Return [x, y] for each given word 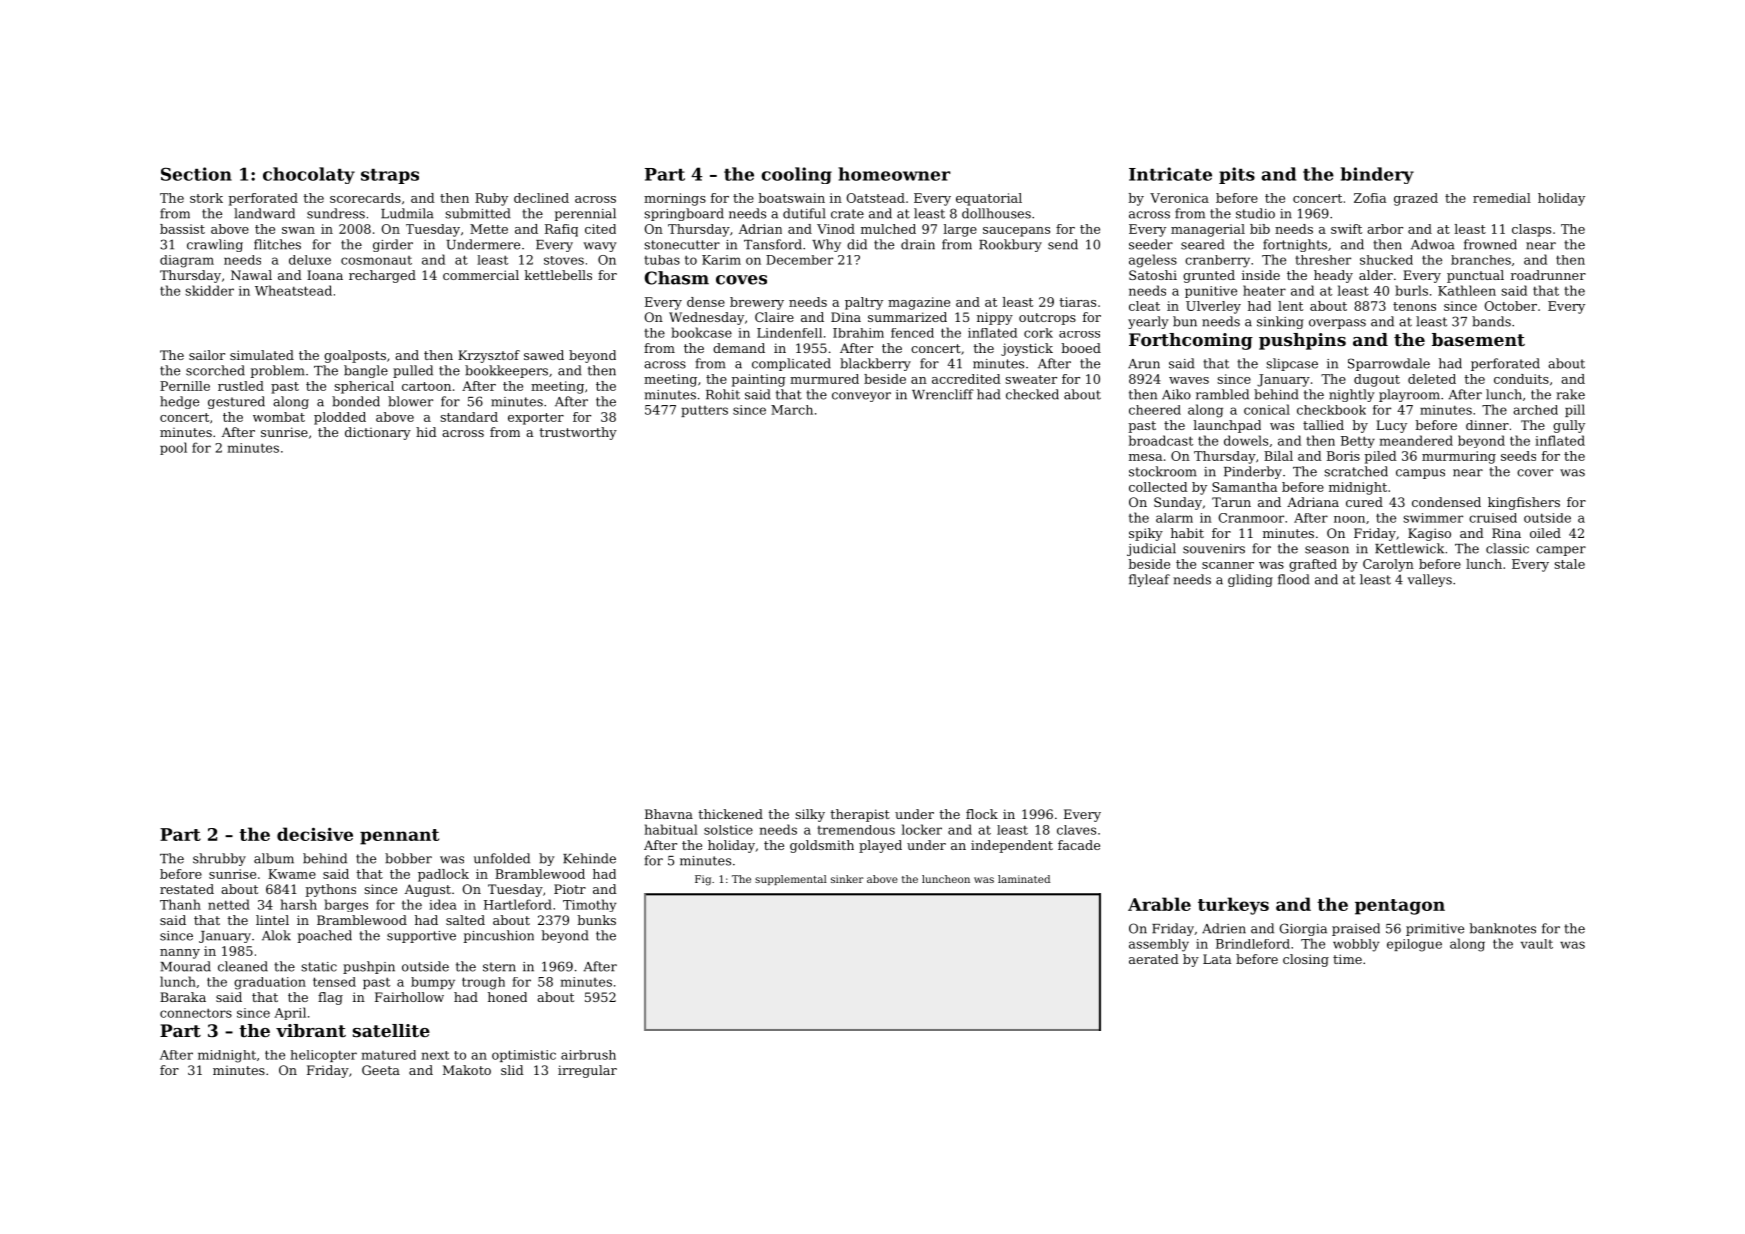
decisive [315, 834]
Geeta [381, 1070]
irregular [587, 1071]
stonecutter [682, 245]
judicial [1151, 549]
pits [1237, 175]
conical [1267, 409]
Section [196, 174]
